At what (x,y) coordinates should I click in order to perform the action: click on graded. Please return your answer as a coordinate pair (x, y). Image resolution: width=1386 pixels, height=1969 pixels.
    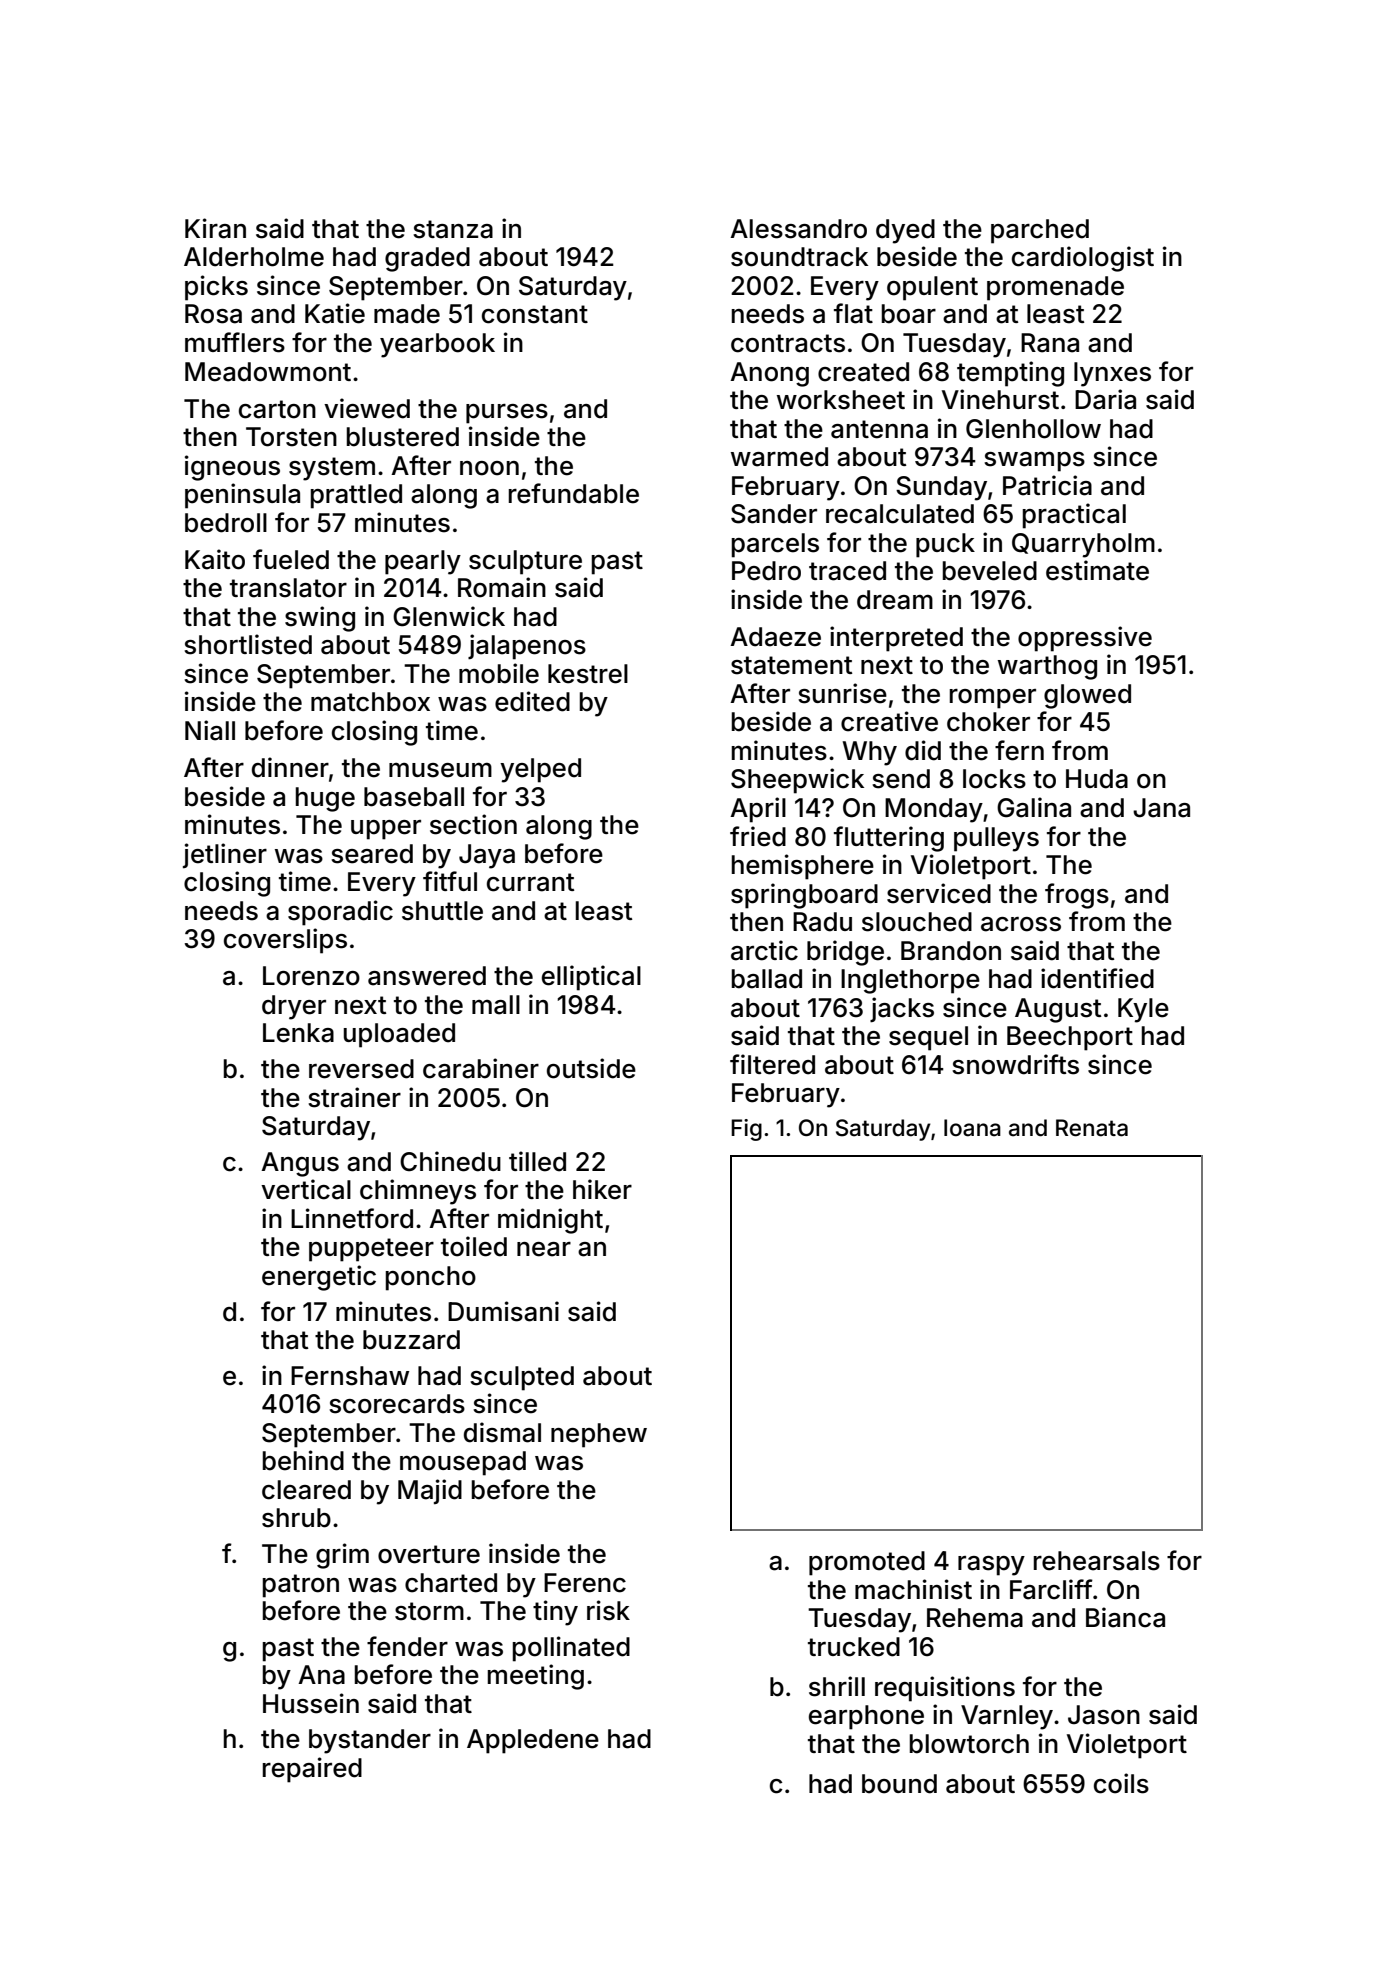
    Looking at the image, I should click on (427, 259).
